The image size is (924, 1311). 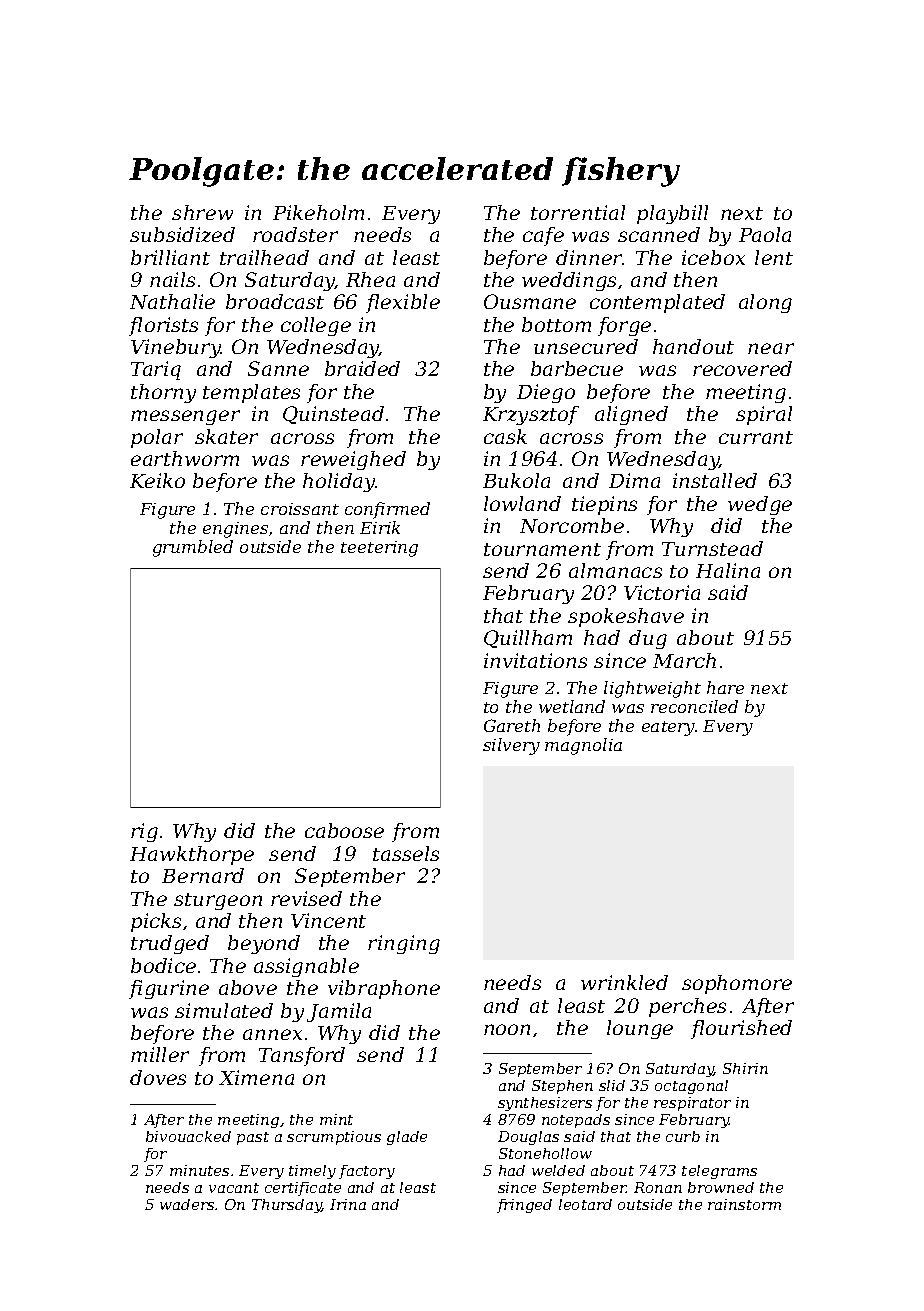 I want to click on roadster, so click(x=295, y=234).
